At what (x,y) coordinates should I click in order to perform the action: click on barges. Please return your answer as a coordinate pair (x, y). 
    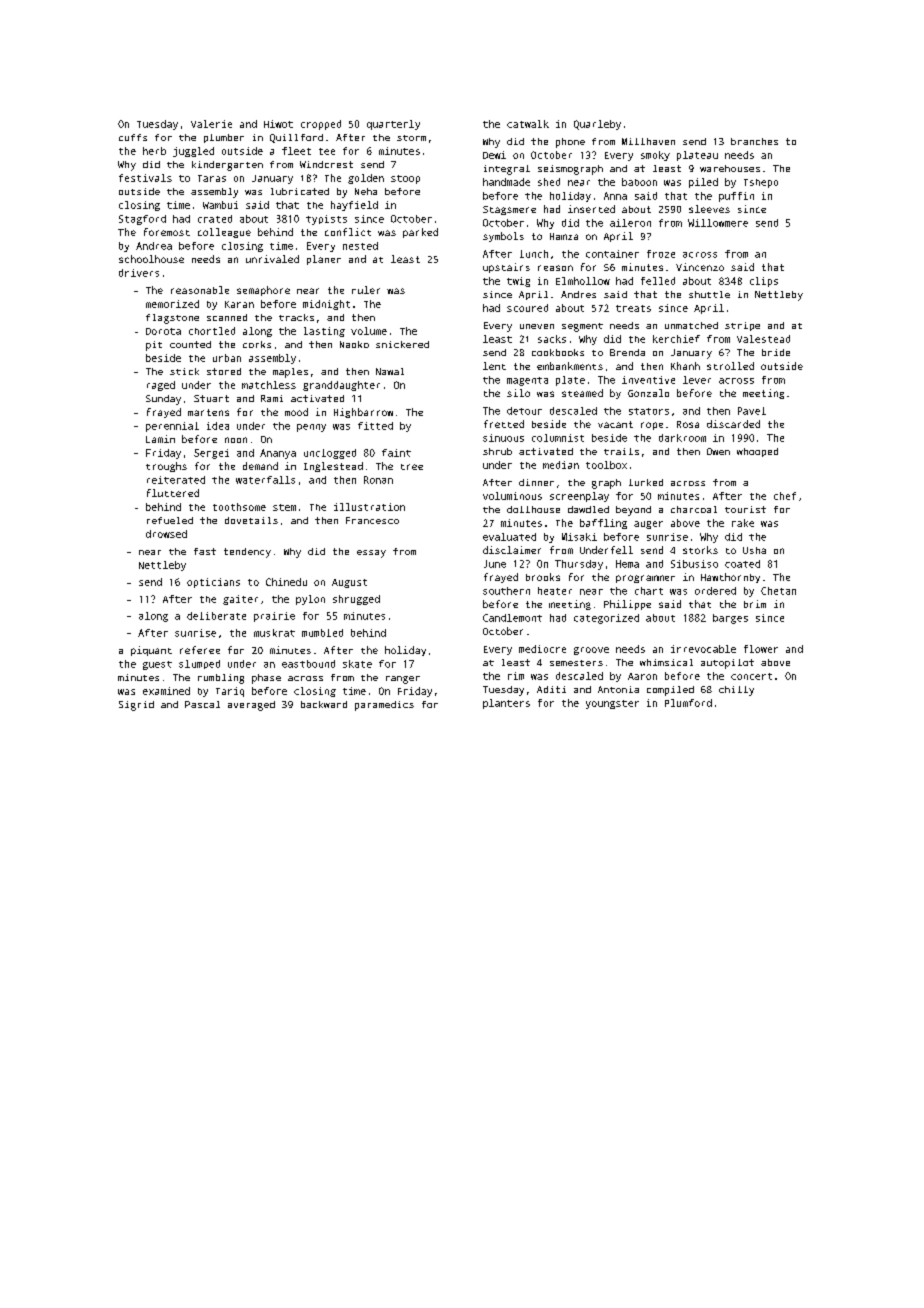
    Looking at the image, I should click on (730, 619).
